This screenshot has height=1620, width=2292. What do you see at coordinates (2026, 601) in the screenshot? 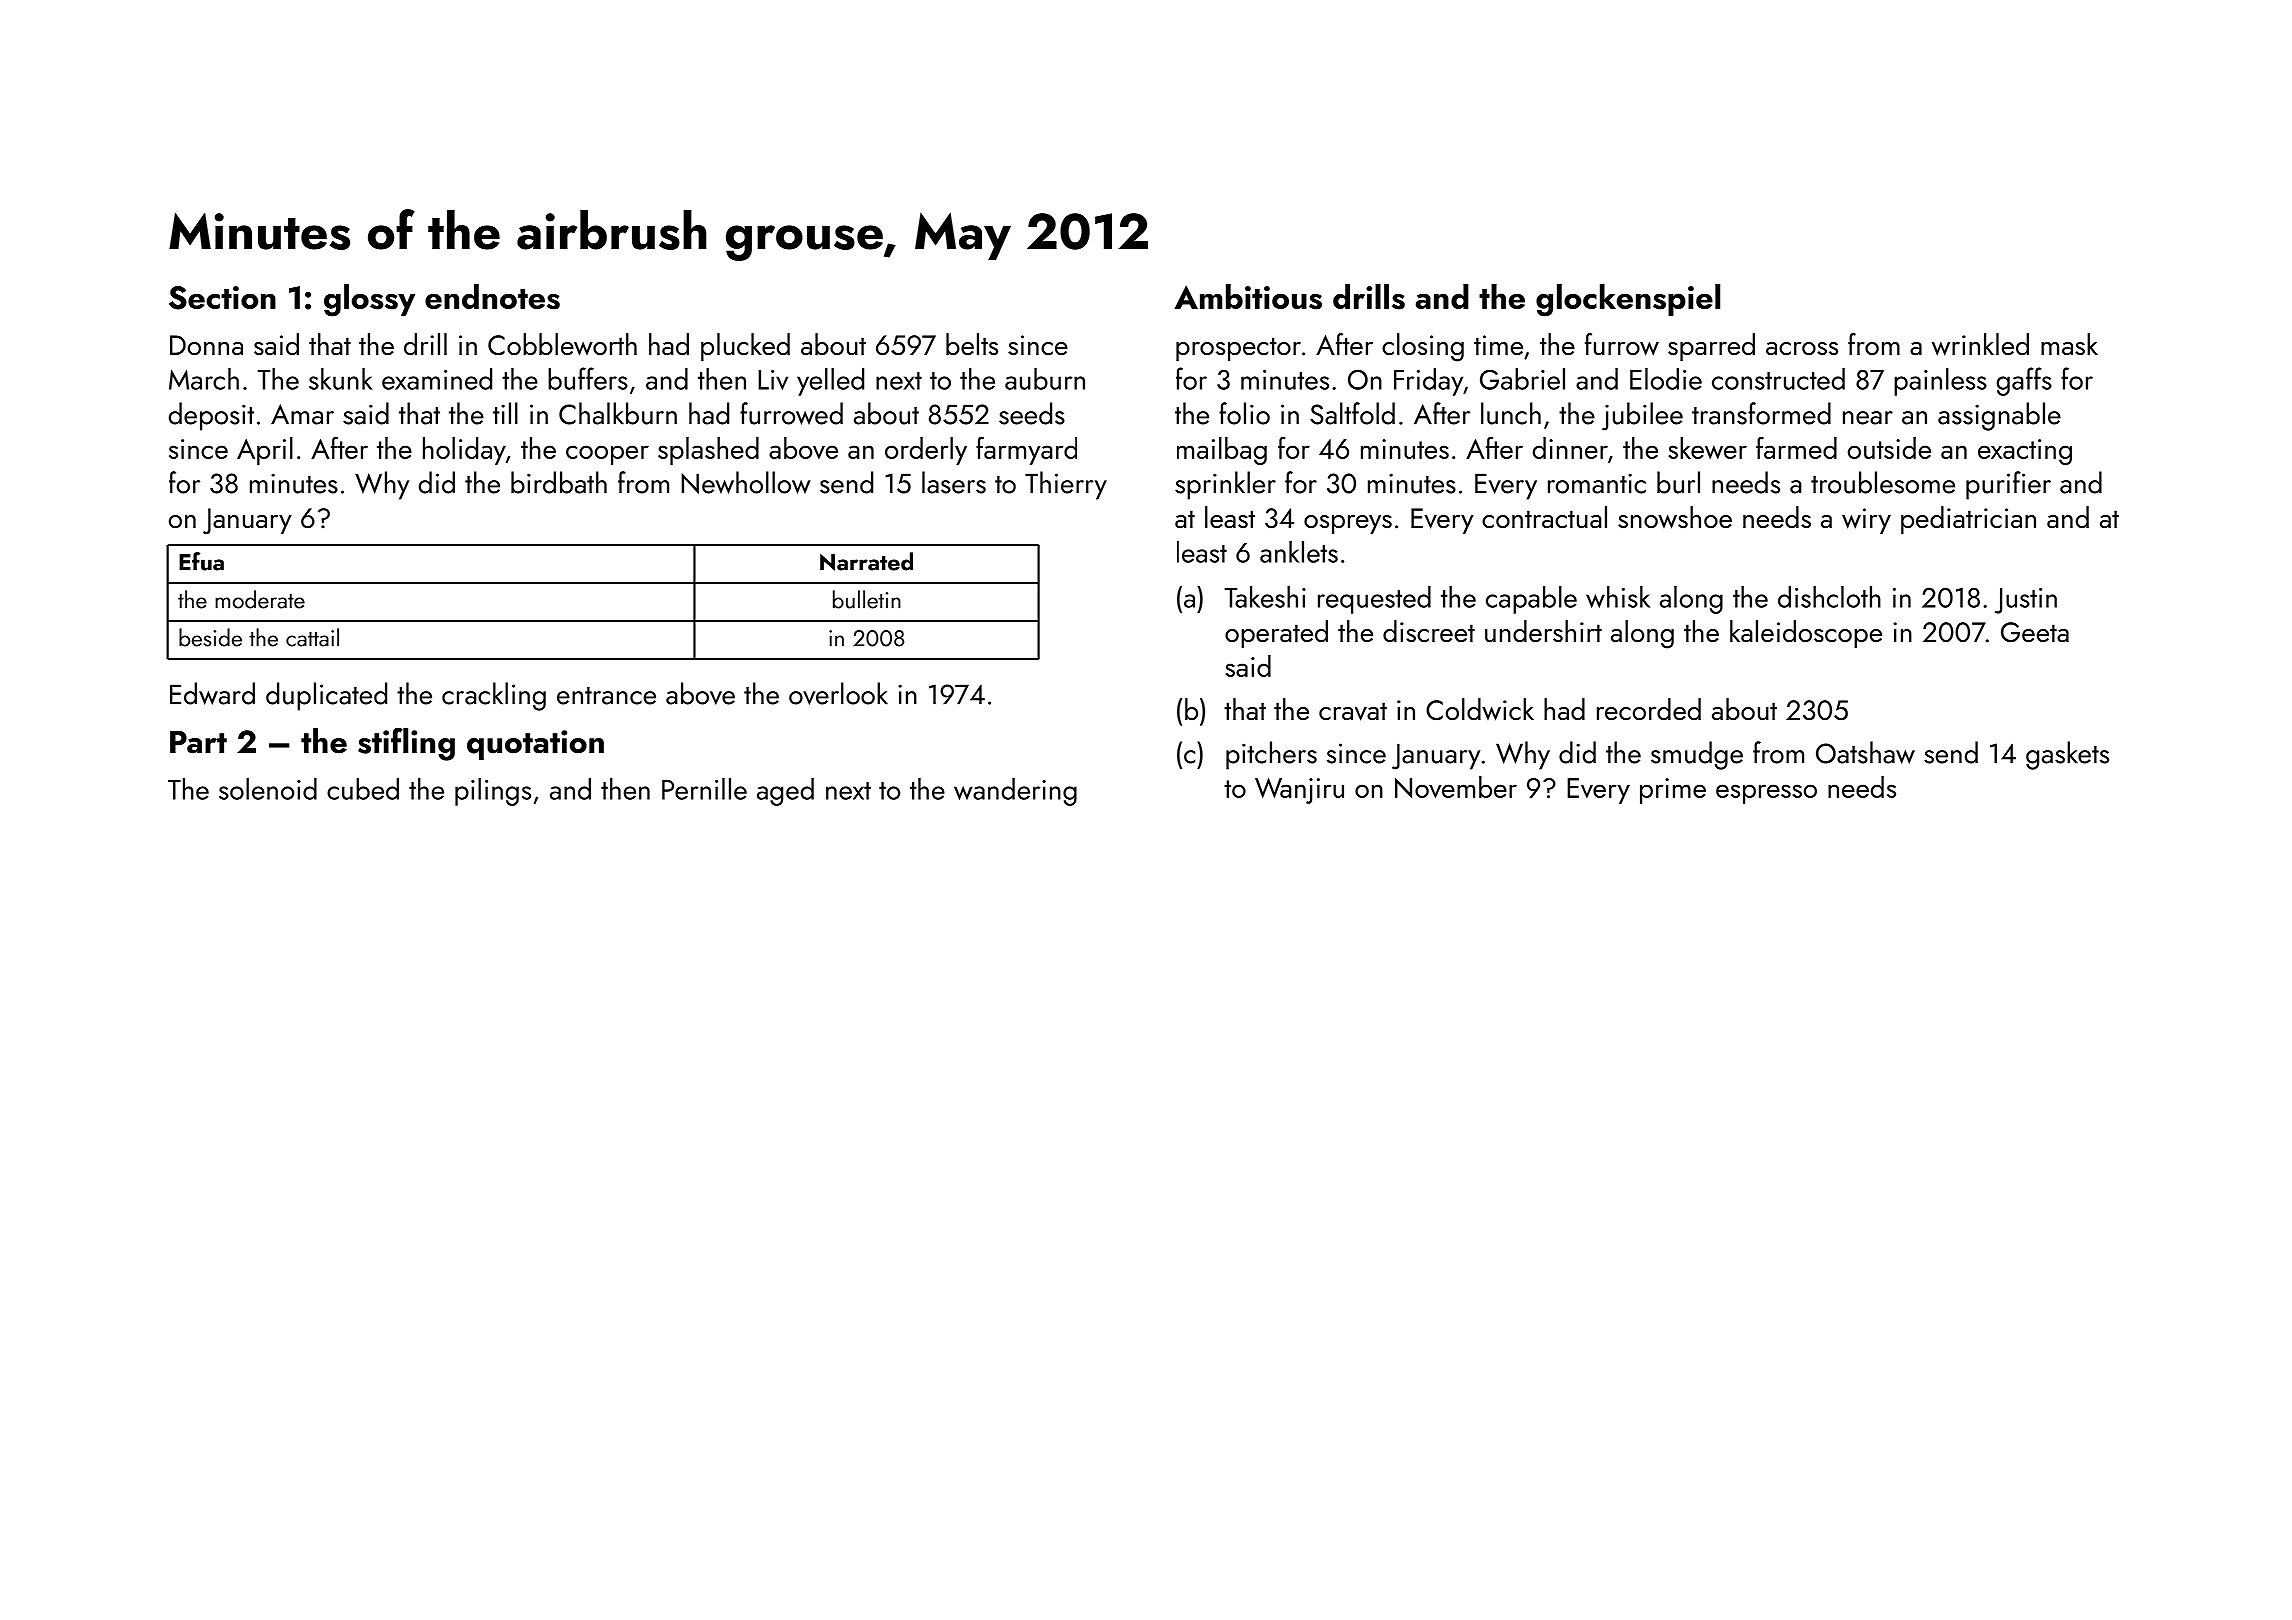
I see `Justin` at bounding box center [2026, 601].
